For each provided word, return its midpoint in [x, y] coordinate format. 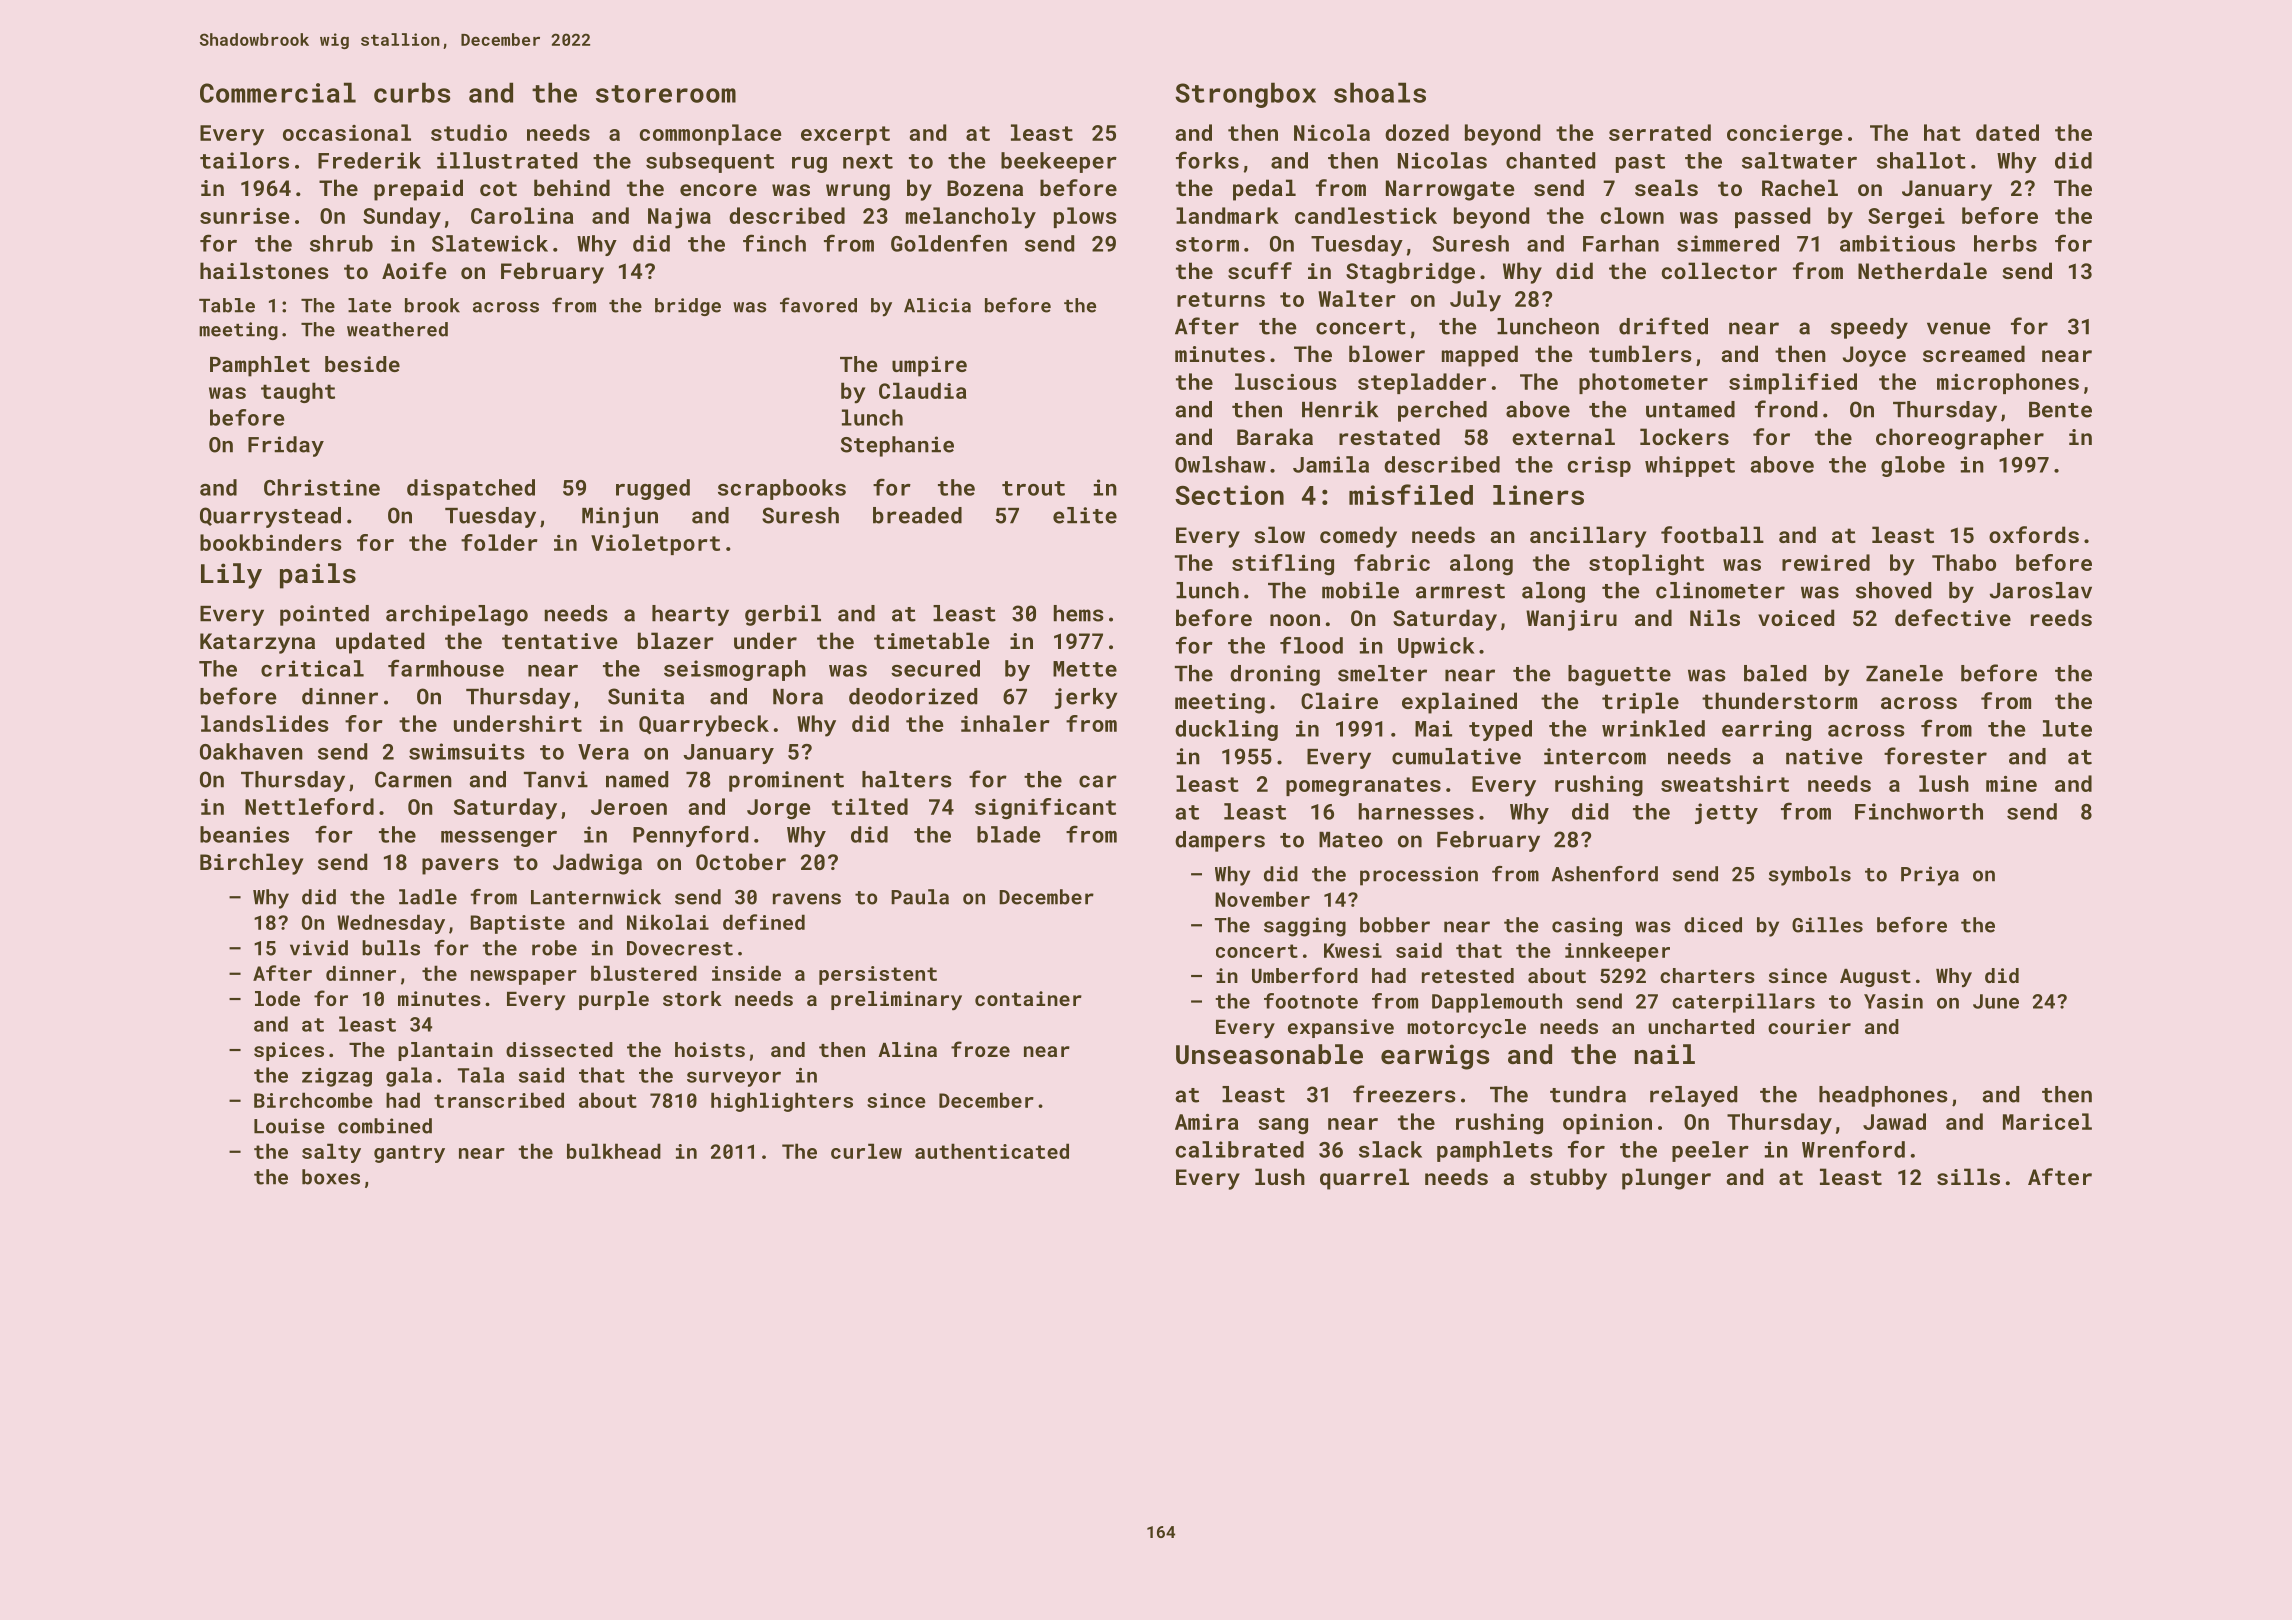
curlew [866, 1151]
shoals [1380, 92]
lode [277, 998]
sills [1968, 1176]
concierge [1784, 135]
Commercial [278, 92]
